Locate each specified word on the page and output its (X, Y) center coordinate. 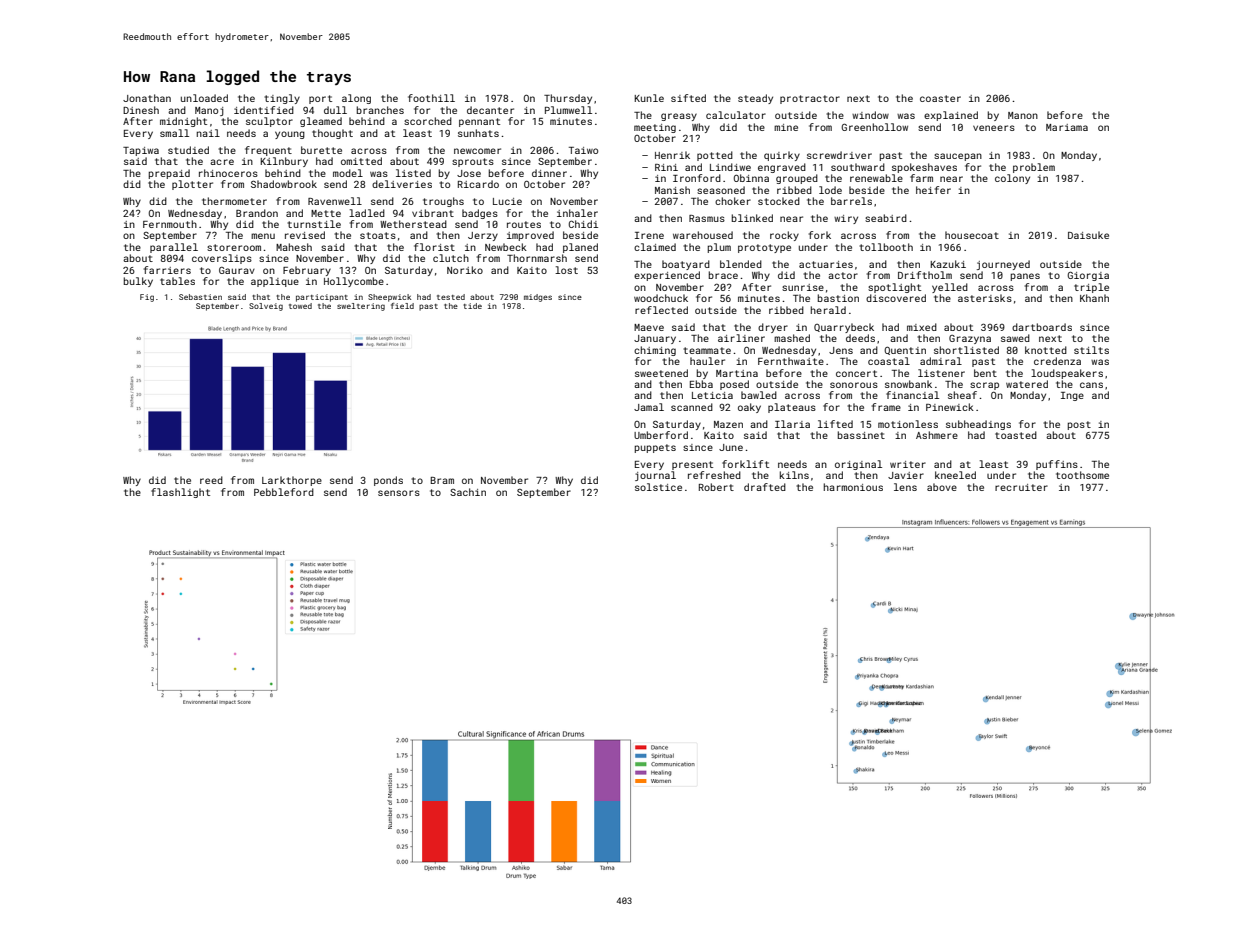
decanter (490, 110)
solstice (658, 487)
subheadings (978, 425)
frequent (268, 151)
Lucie (507, 201)
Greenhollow (874, 127)
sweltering (361, 307)
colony (1012, 179)
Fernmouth (170, 224)
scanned (692, 407)
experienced (667, 276)
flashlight (180, 493)
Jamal (649, 407)
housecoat (972, 235)
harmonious (853, 487)
